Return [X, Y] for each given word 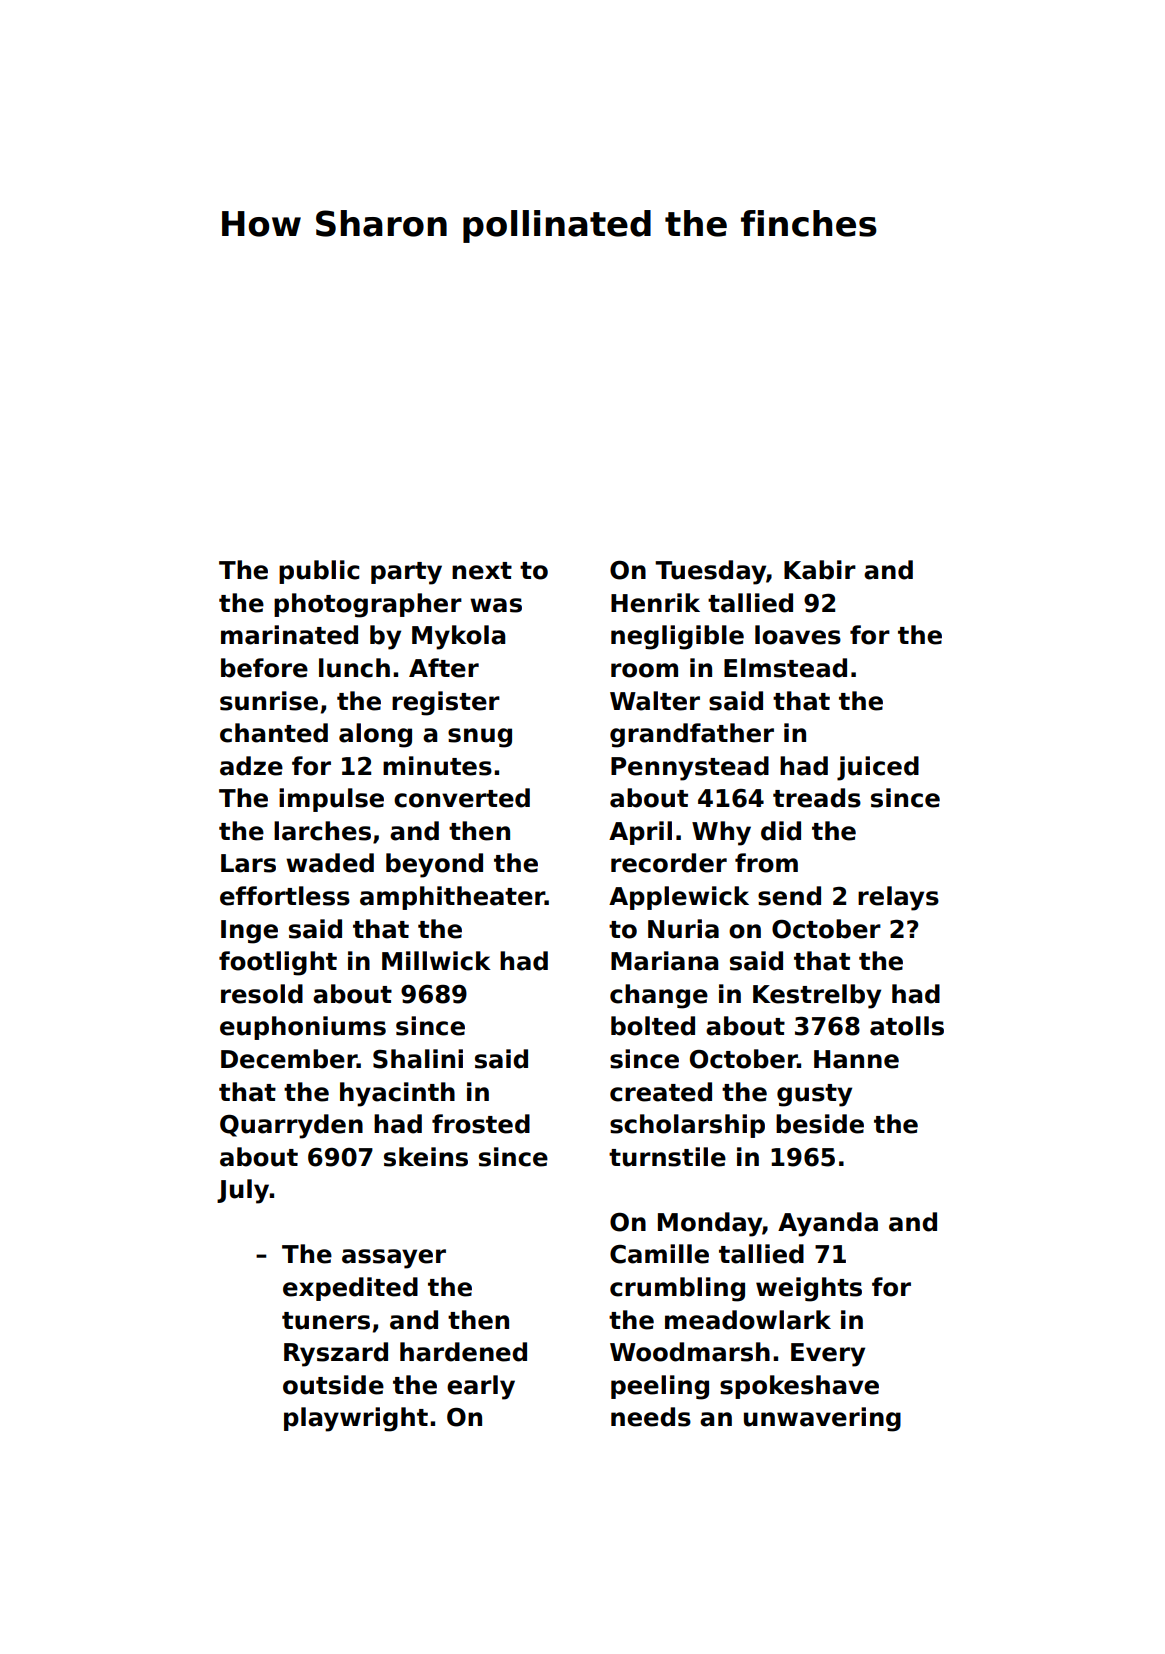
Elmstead [785, 668]
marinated [289, 635]
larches [322, 831]
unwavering [822, 1419]
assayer [394, 1259]
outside [333, 1385]
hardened [463, 1352]
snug [480, 738]
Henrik [655, 603]
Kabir [820, 570]
